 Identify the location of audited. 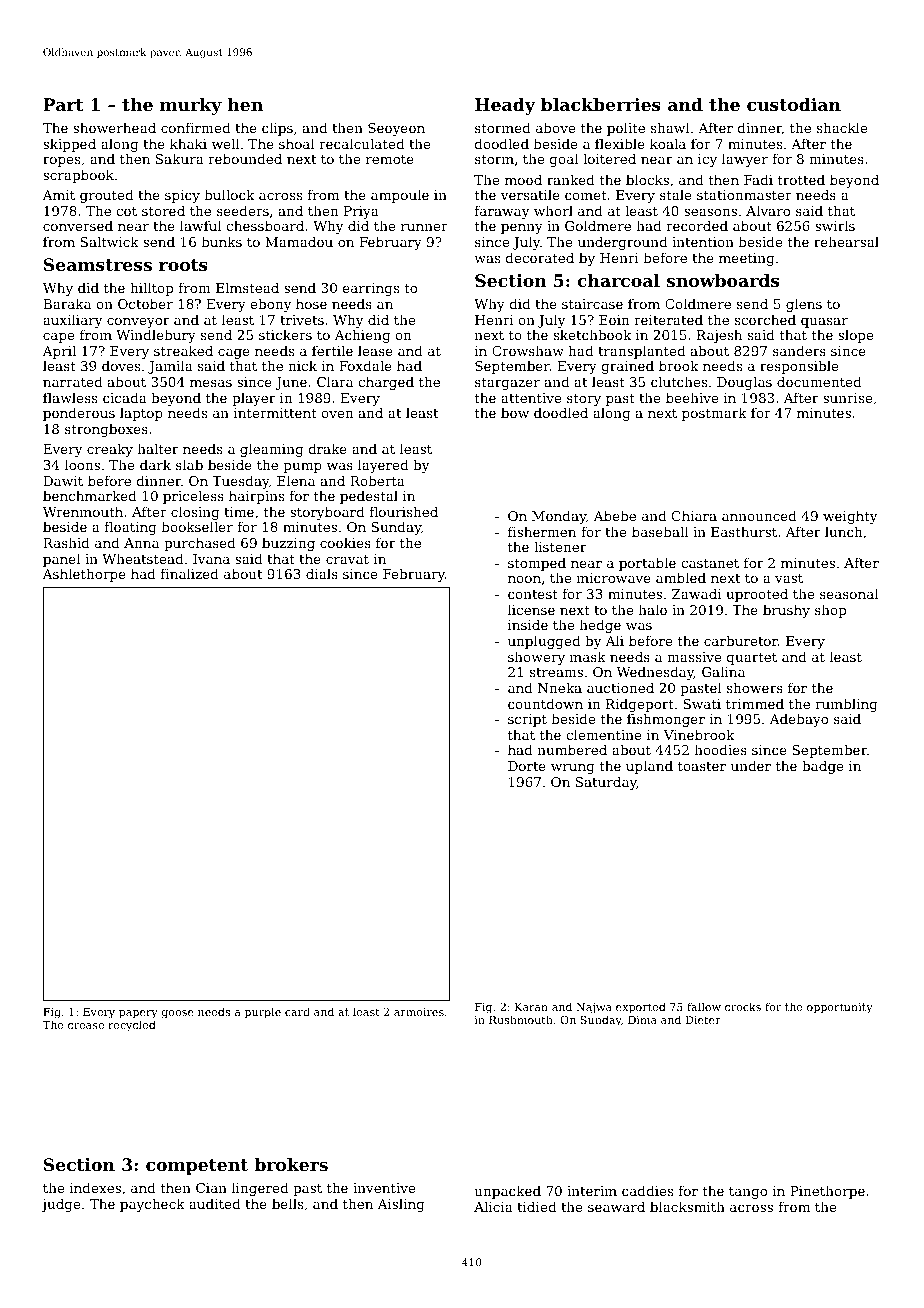
(214, 1203).
